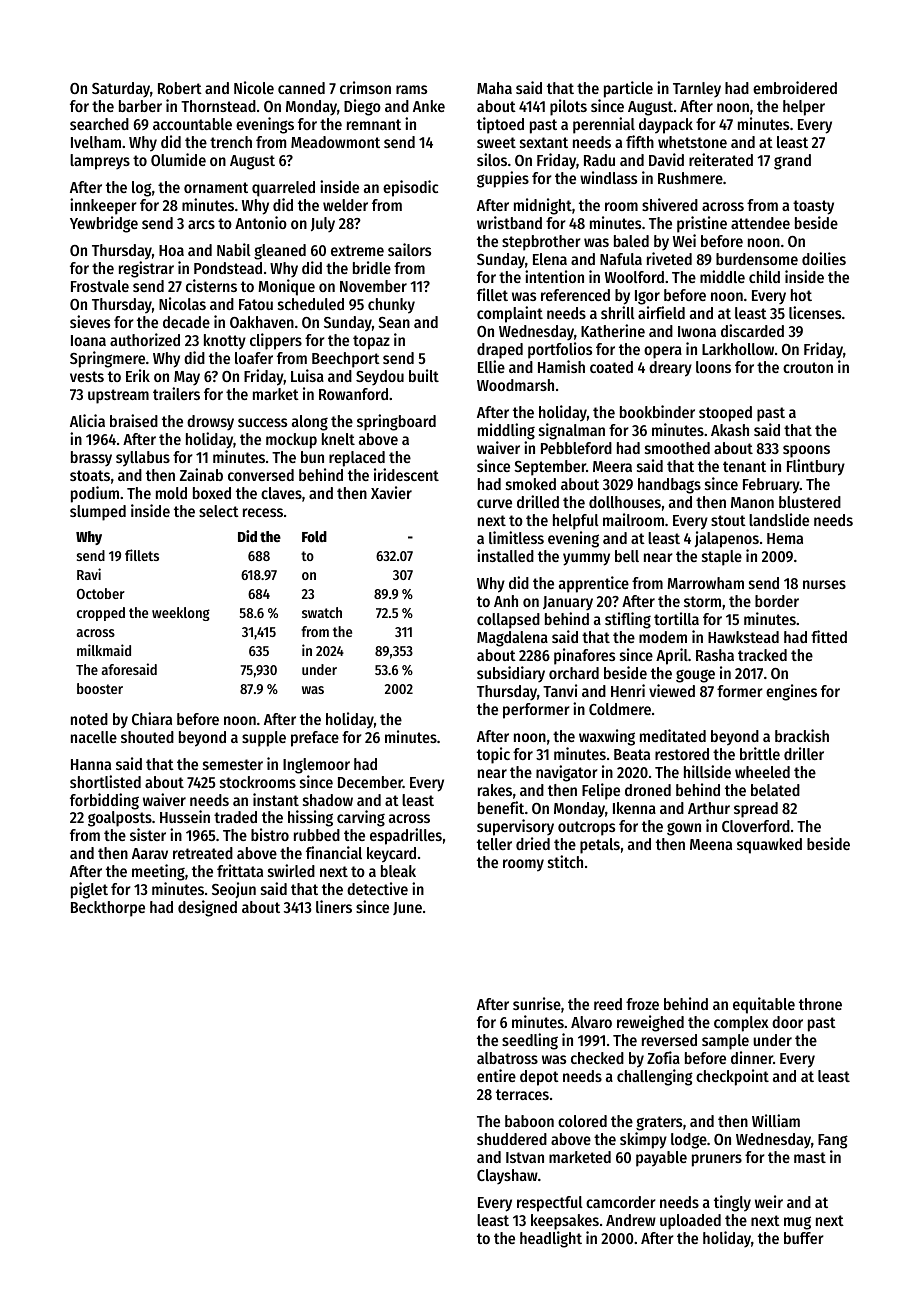  What do you see at coordinates (89, 890) in the screenshot?
I see `piglet` at bounding box center [89, 890].
